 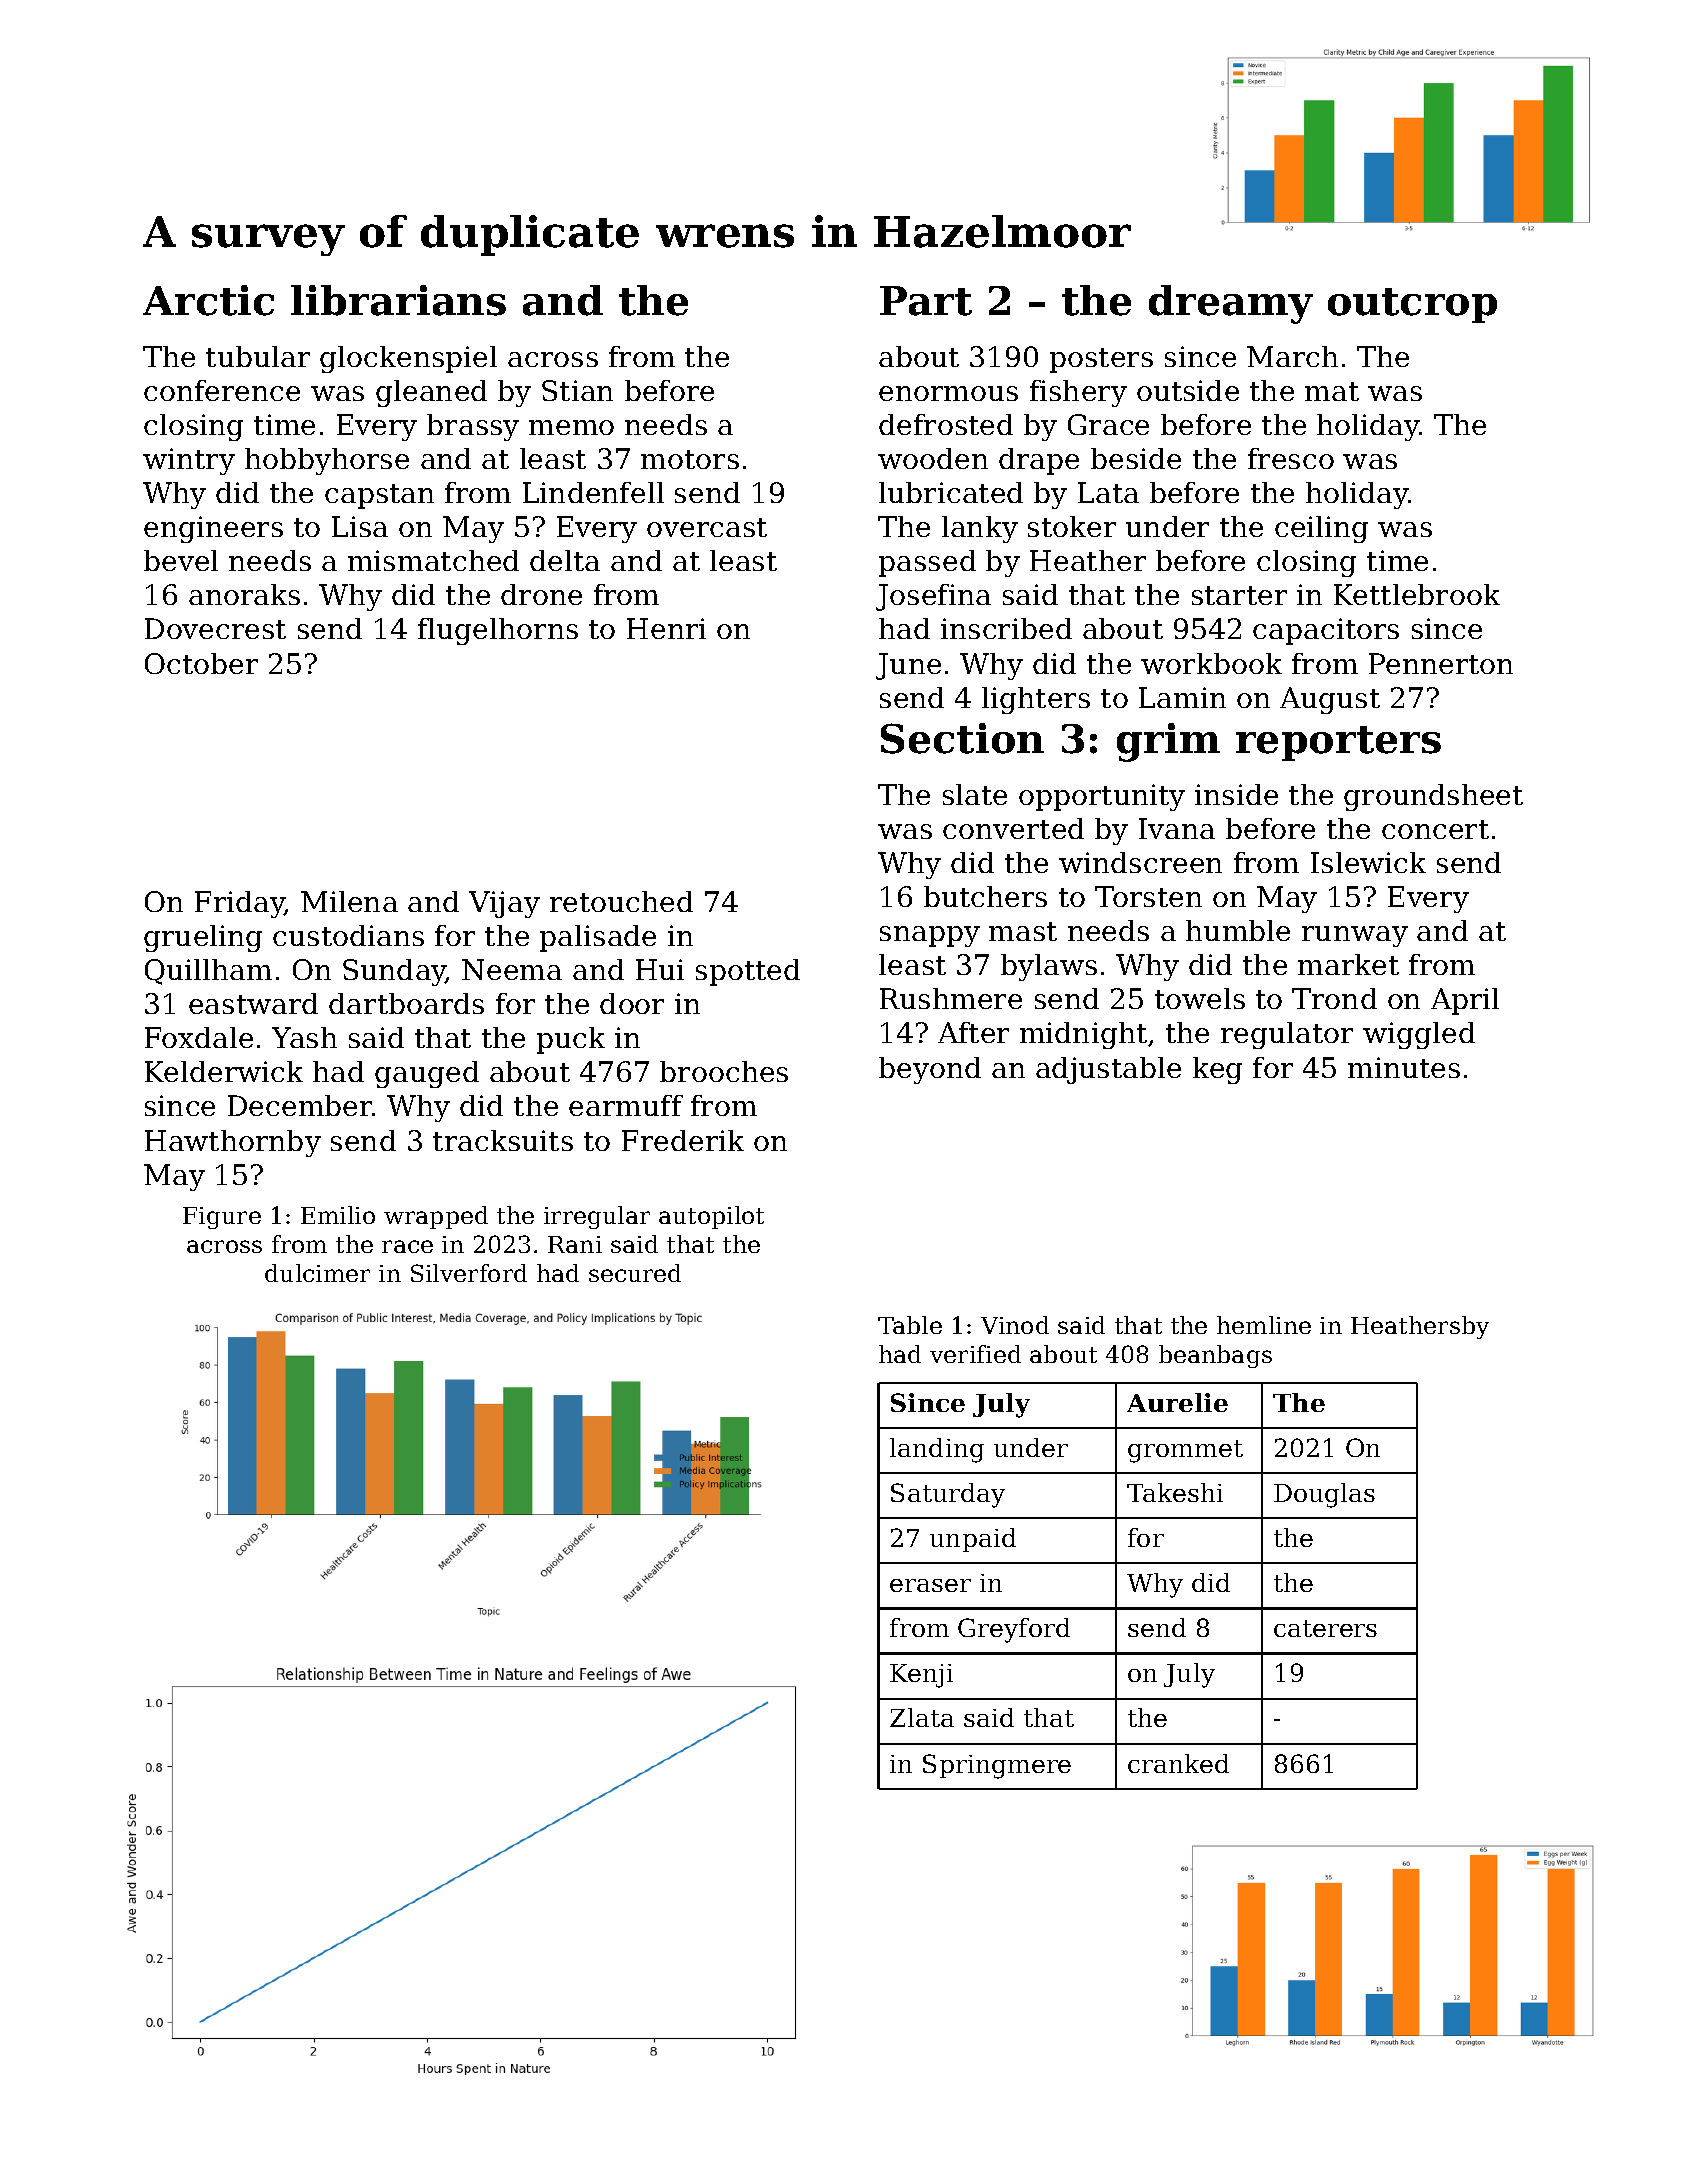 What do you see at coordinates (926, 301) in the page?
I see `Part` at bounding box center [926, 301].
